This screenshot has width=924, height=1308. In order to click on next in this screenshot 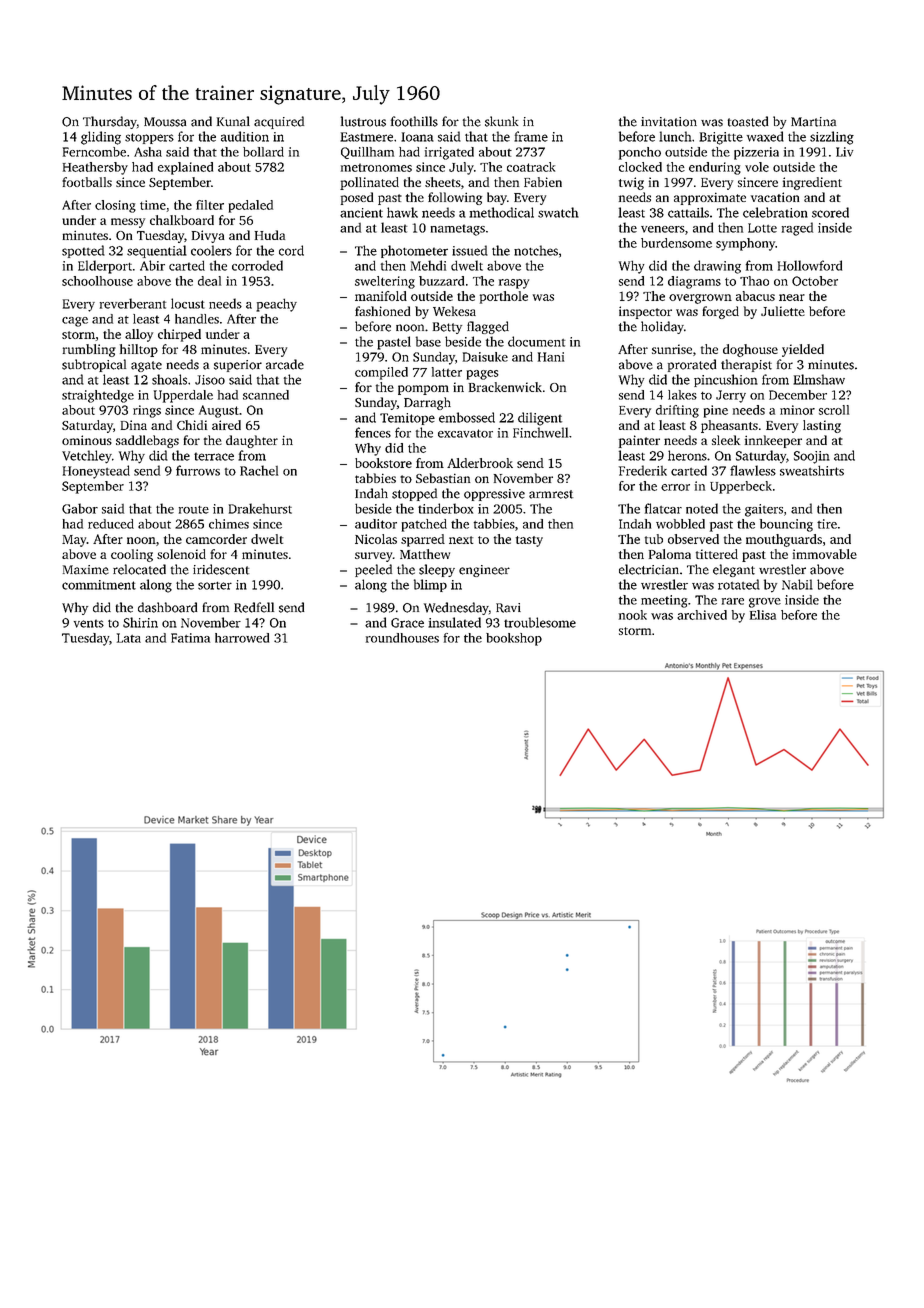, I will do `click(461, 540)`.
